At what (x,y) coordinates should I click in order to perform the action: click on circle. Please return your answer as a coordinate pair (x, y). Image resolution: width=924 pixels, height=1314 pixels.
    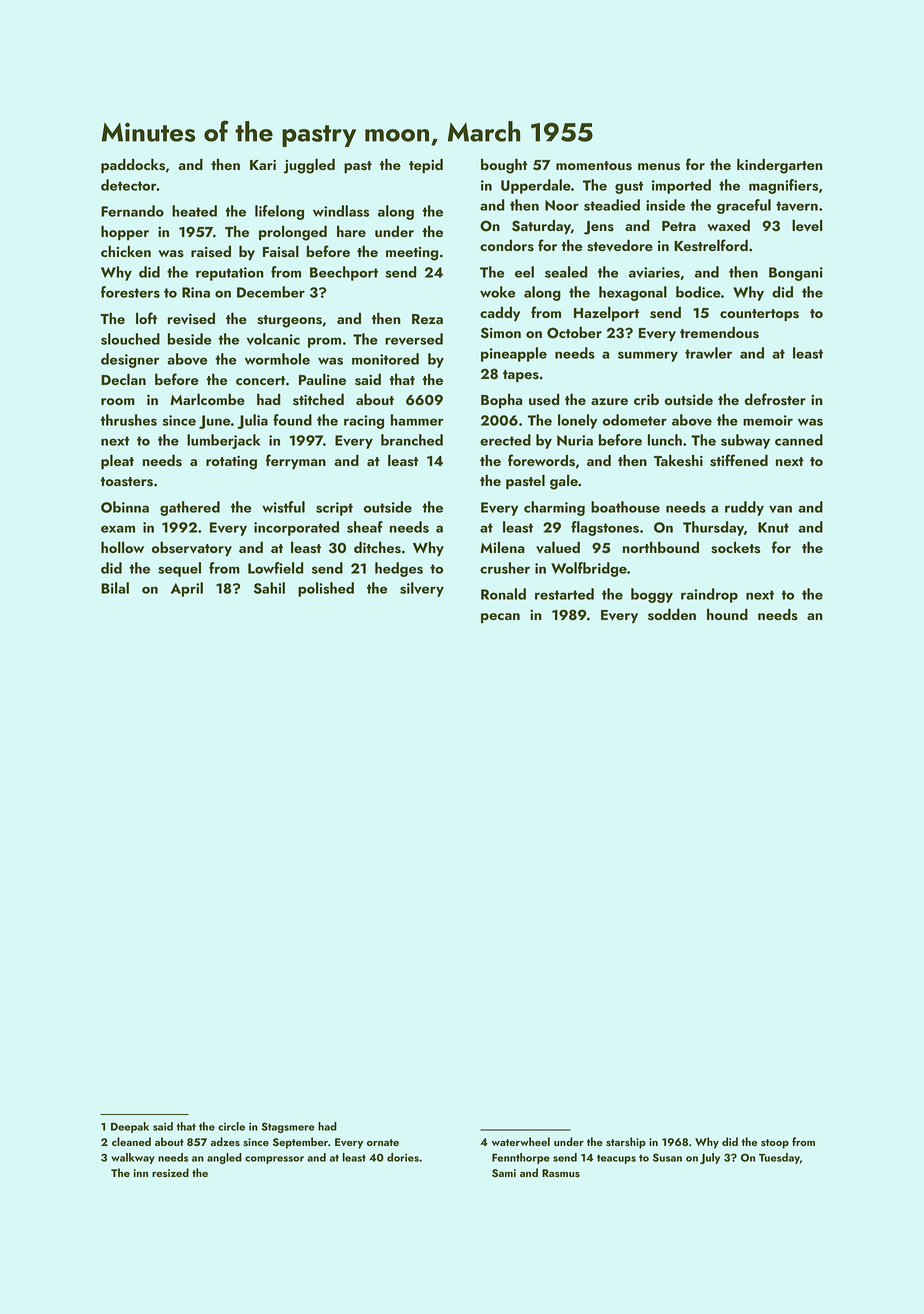
    Looking at the image, I should click on (231, 1126).
